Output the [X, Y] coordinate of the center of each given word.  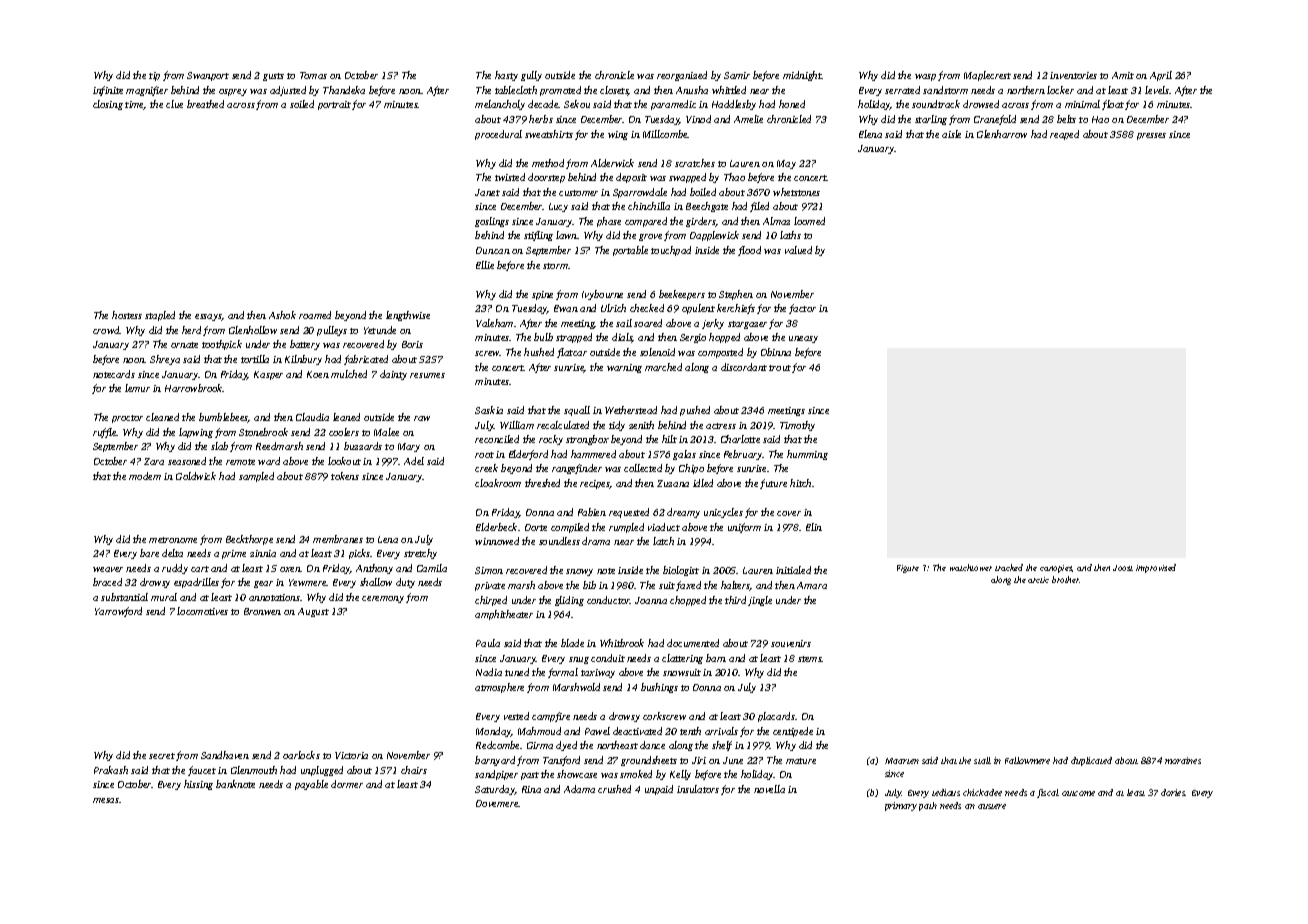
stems [810, 659]
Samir [737, 75]
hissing [198, 785]
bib [589, 585]
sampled [256, 477]
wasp [925, 77]
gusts [273, 77]
